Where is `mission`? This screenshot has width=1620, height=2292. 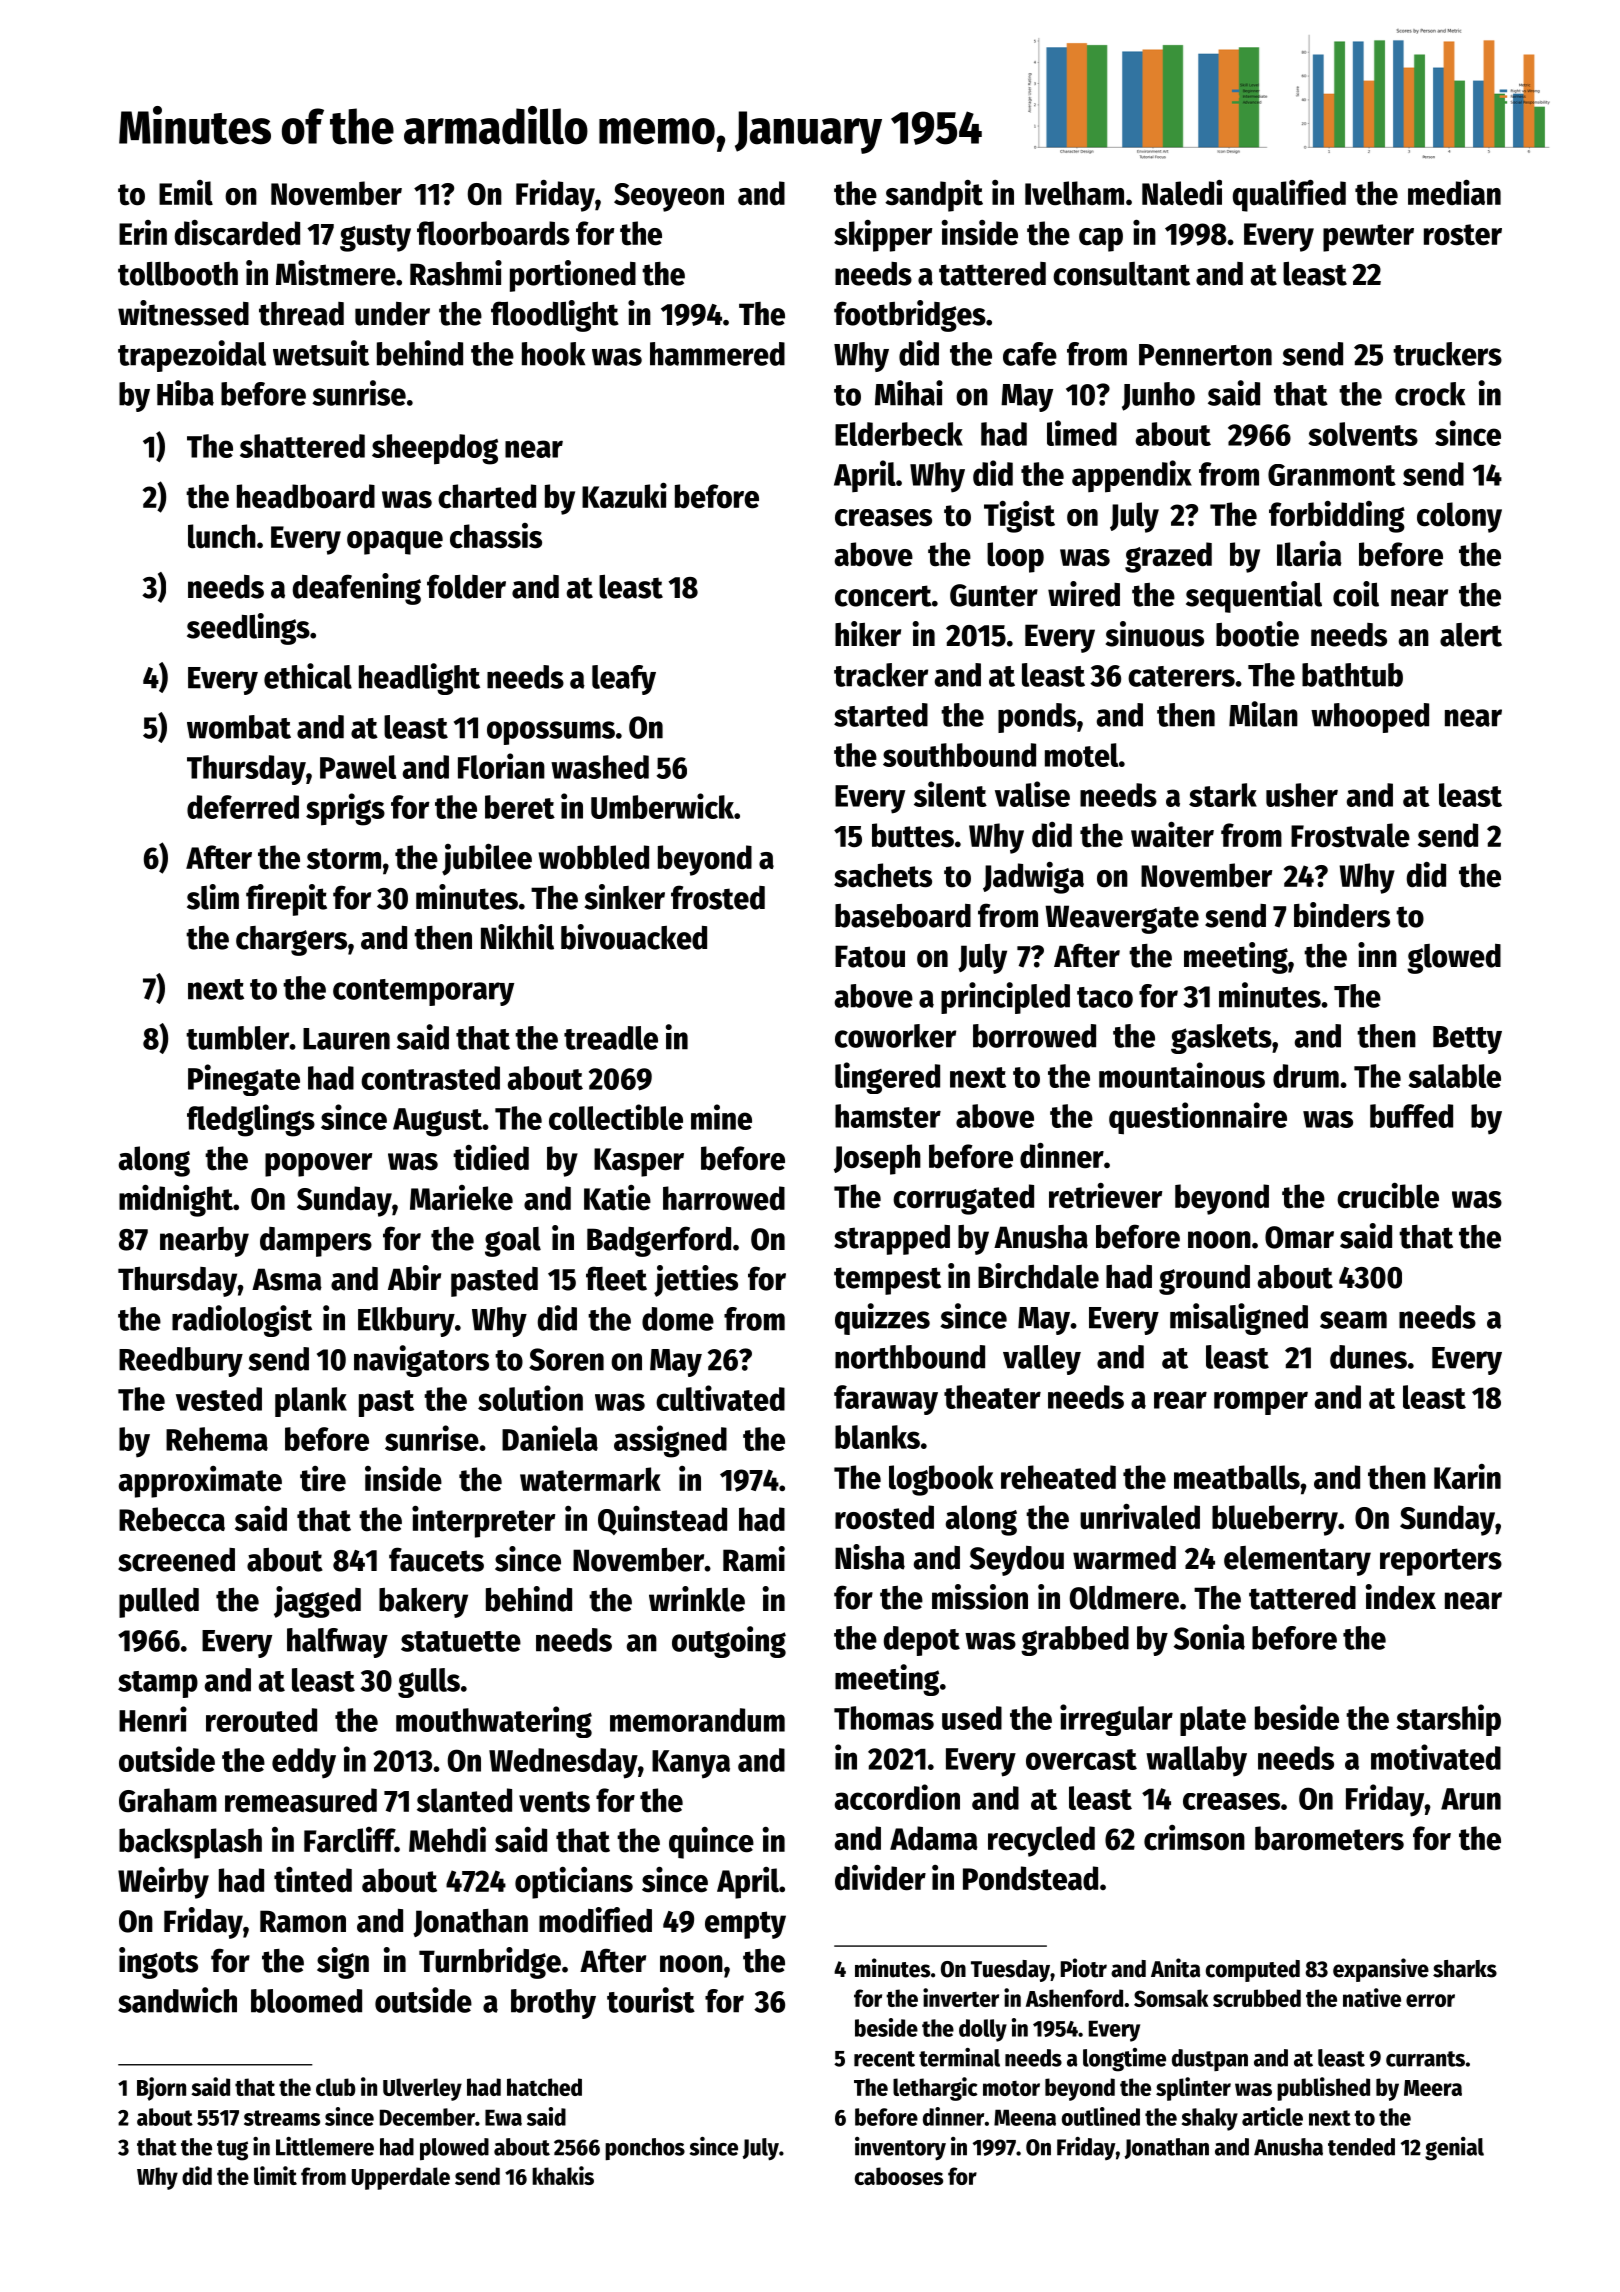 mission is located at coordinates (980, 1597).
